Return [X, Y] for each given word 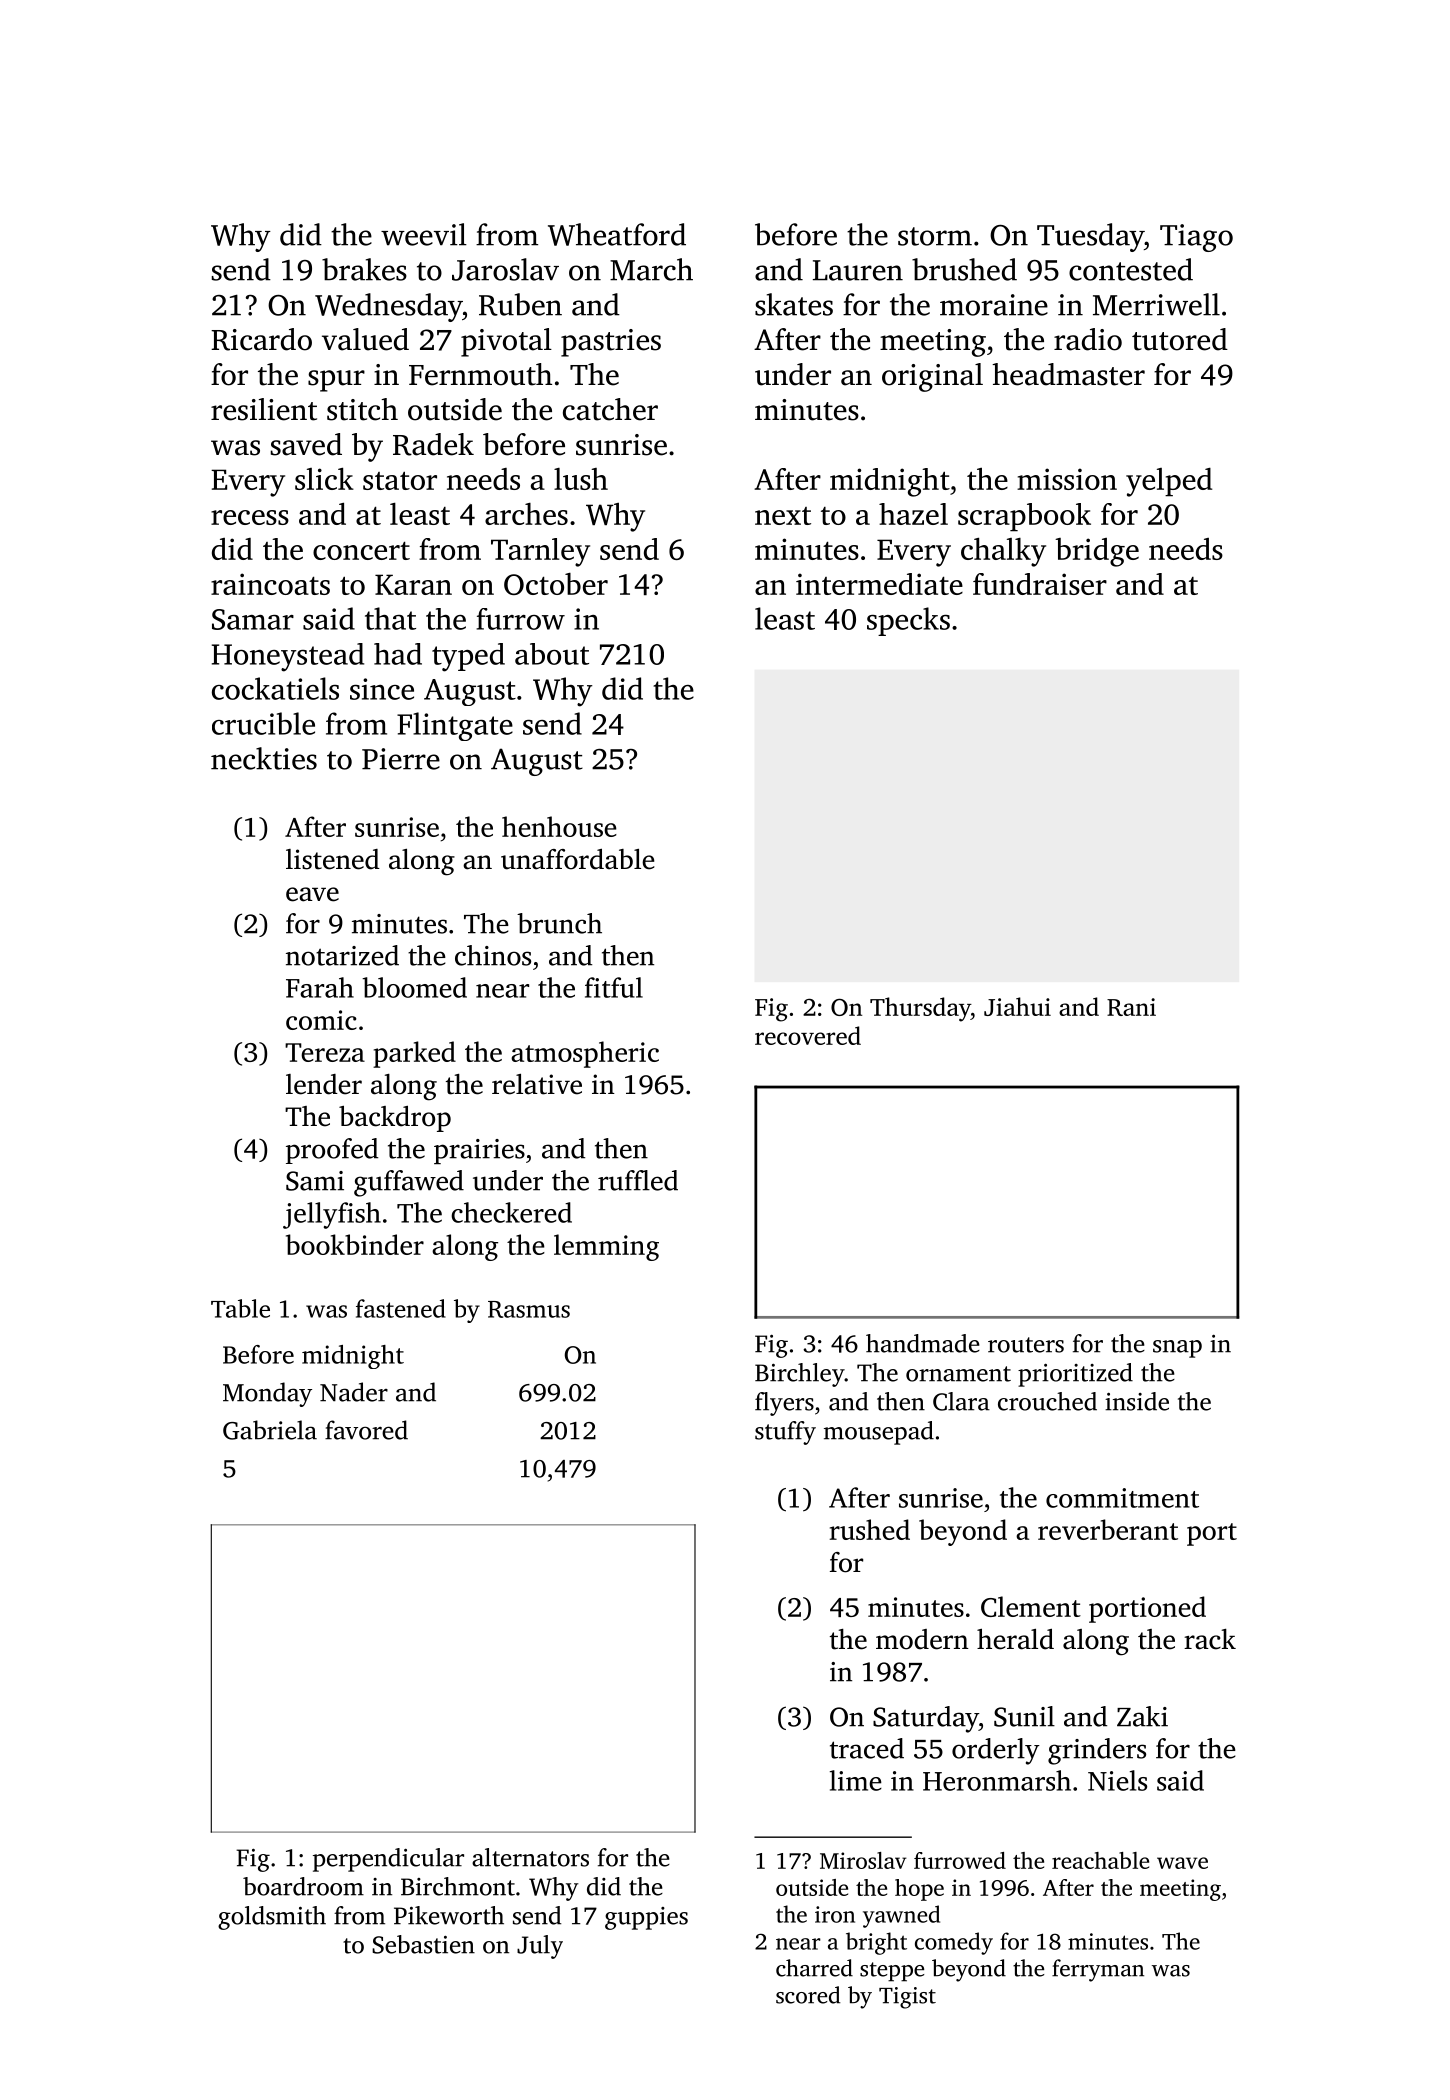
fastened [401, 1308]
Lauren [858, 270]
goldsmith [272, 1918]
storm [935, 236]
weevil [424, 234]
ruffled [638, 1180]
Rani [1131, 1007]
